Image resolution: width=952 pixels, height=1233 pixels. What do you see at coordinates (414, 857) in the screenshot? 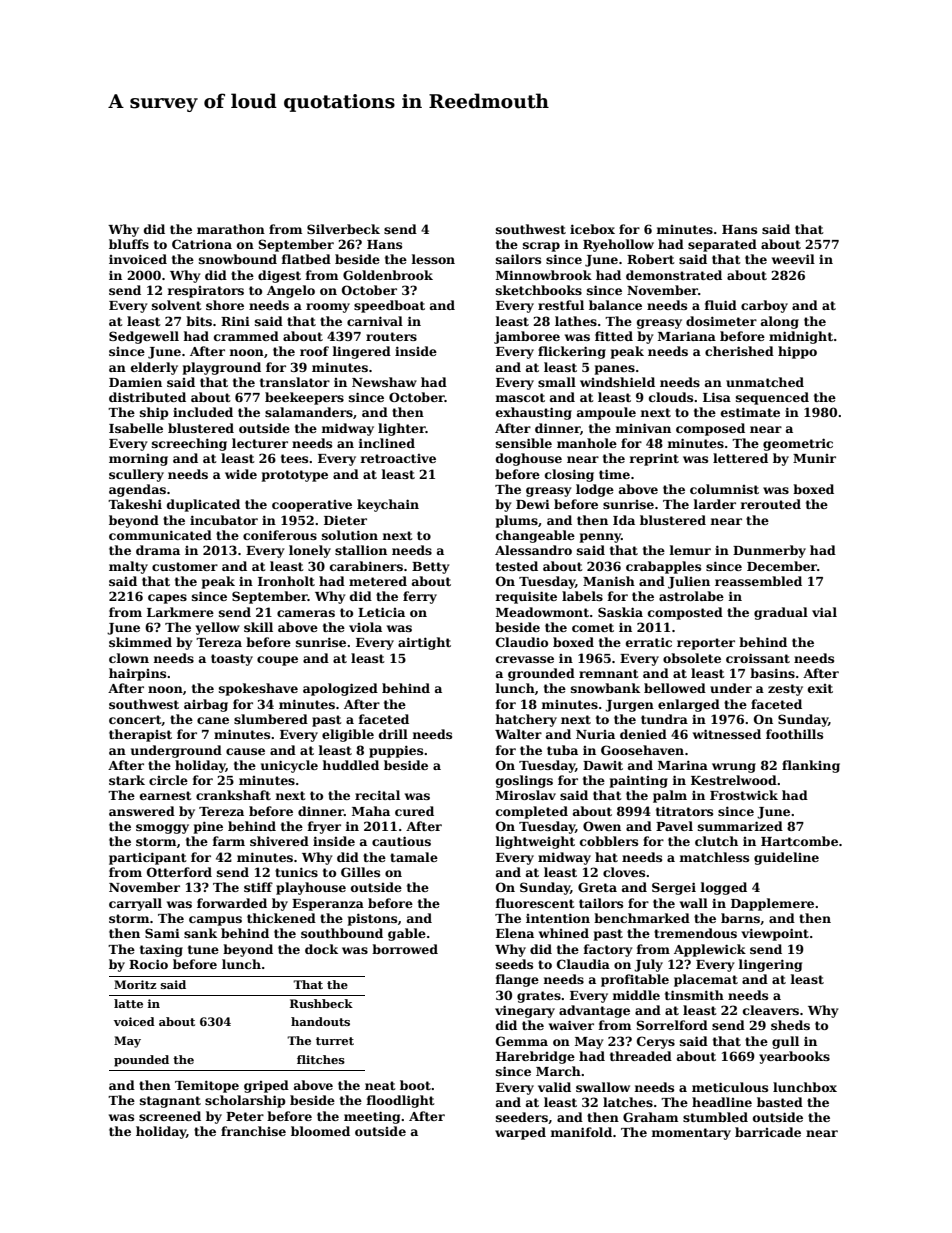
I see `tamale` at bounding box center [414, 857].
